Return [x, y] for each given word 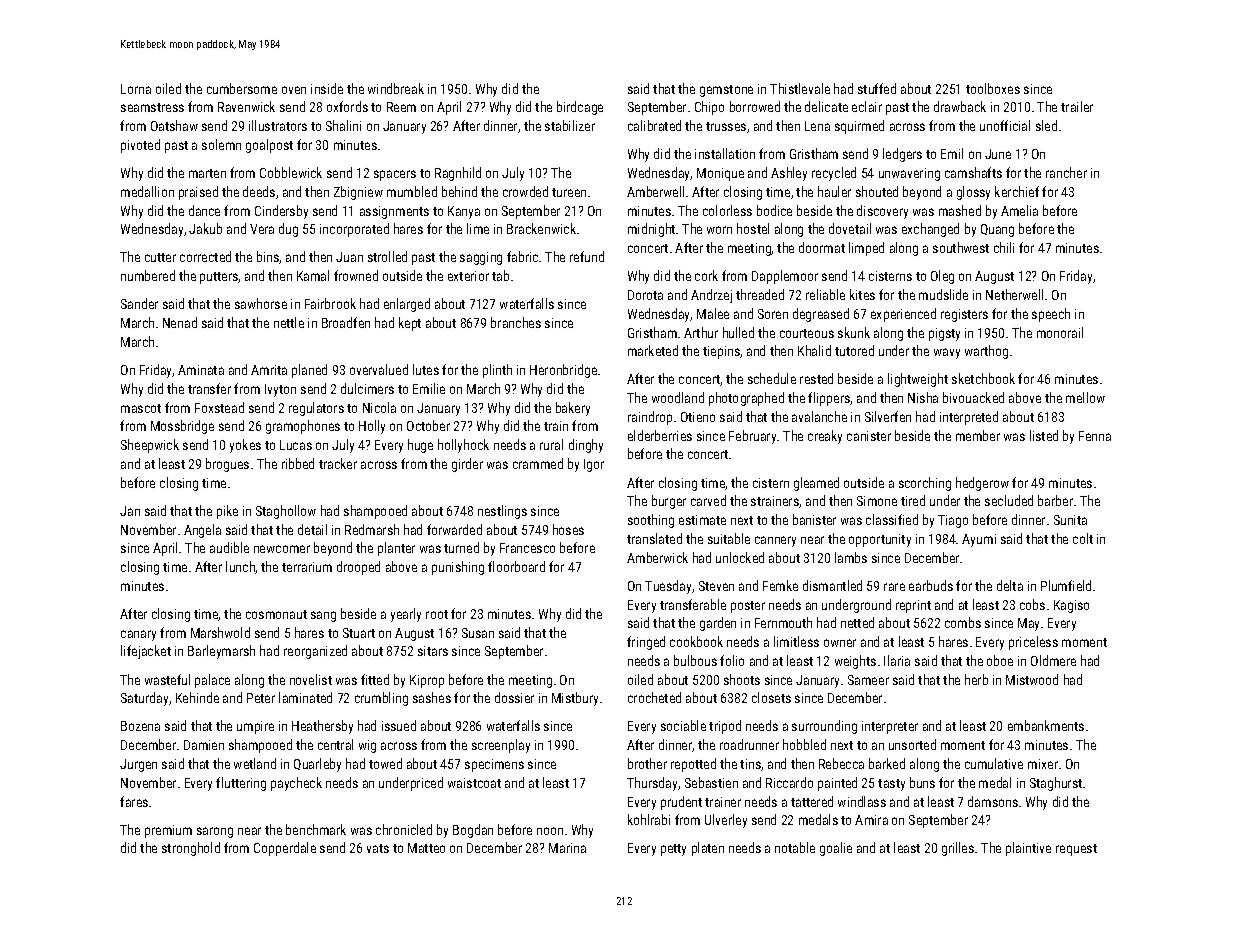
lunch [240, 566]
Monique [720, 174]
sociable [683, 725]
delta [1010, 585]
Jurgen [138, 765]
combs [963, 622]
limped [866, 249]
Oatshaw [174, 125]
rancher [1066, 172]
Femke [780, 585]
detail [312, 529]
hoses [568, 529]
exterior [468, 276]
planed [309, 371]
